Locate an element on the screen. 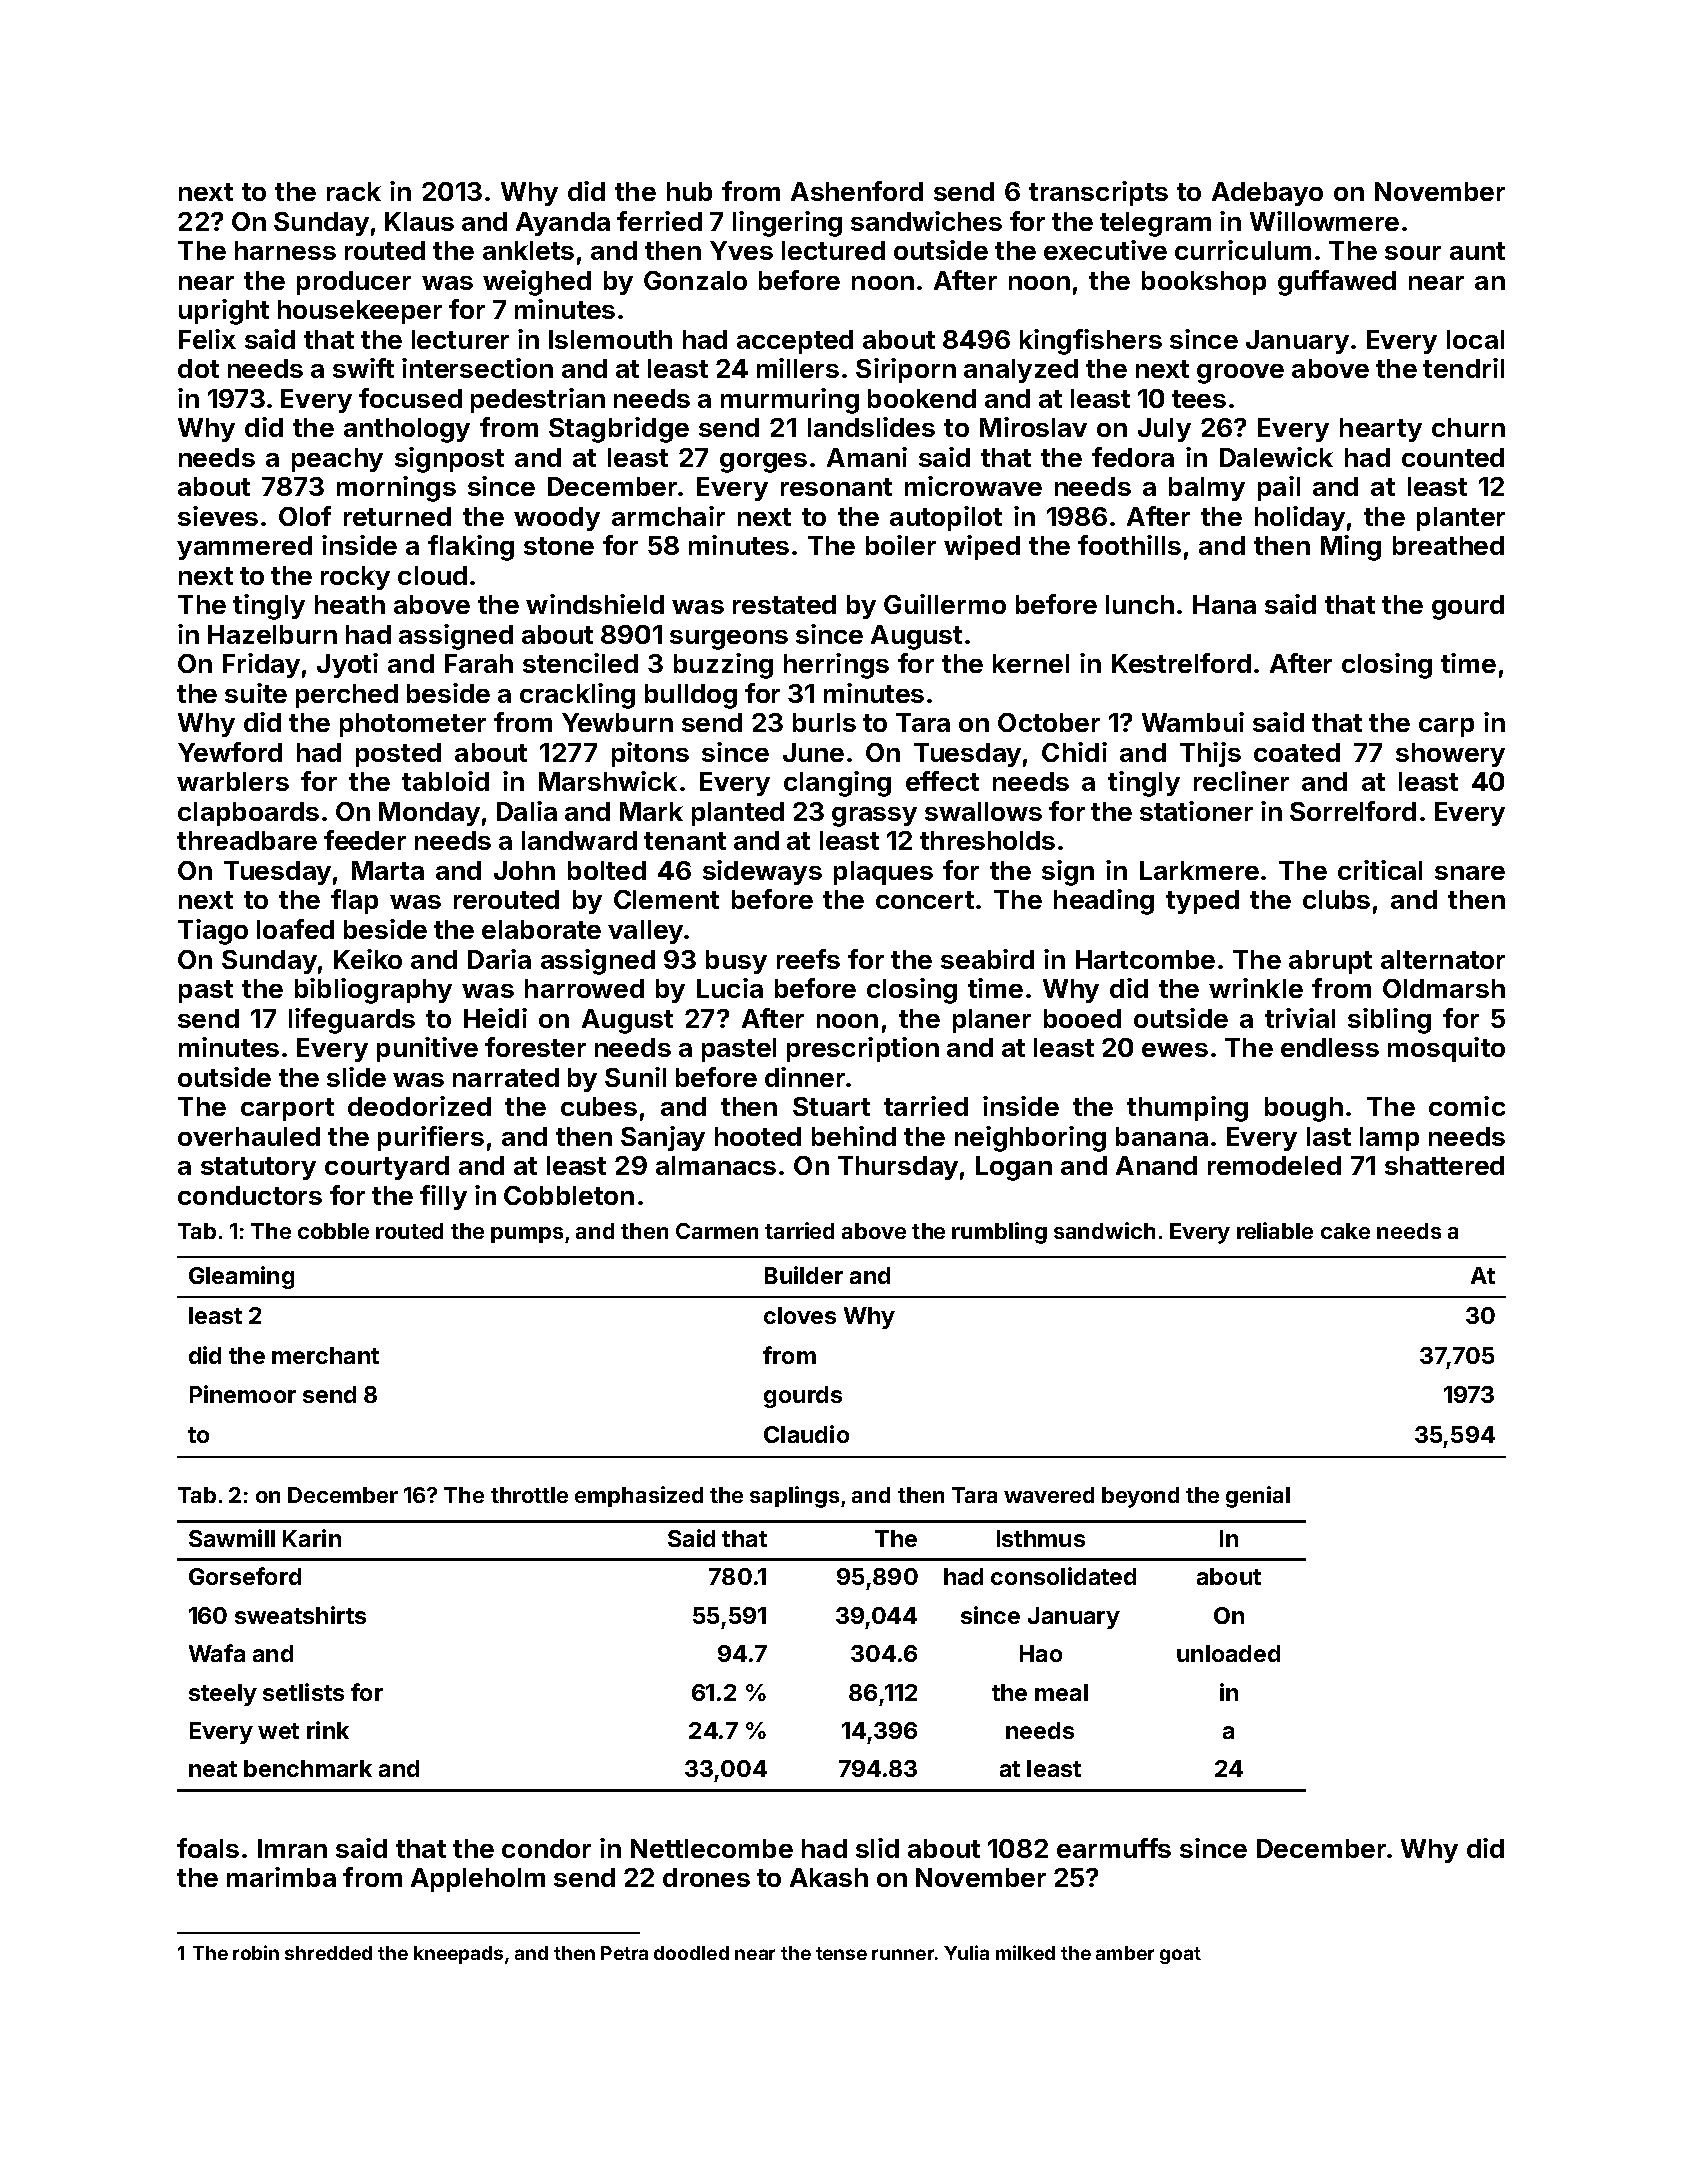 The width and height of the screenshot is (1683, 2178). Friday is located at coordinates (261, 665).
